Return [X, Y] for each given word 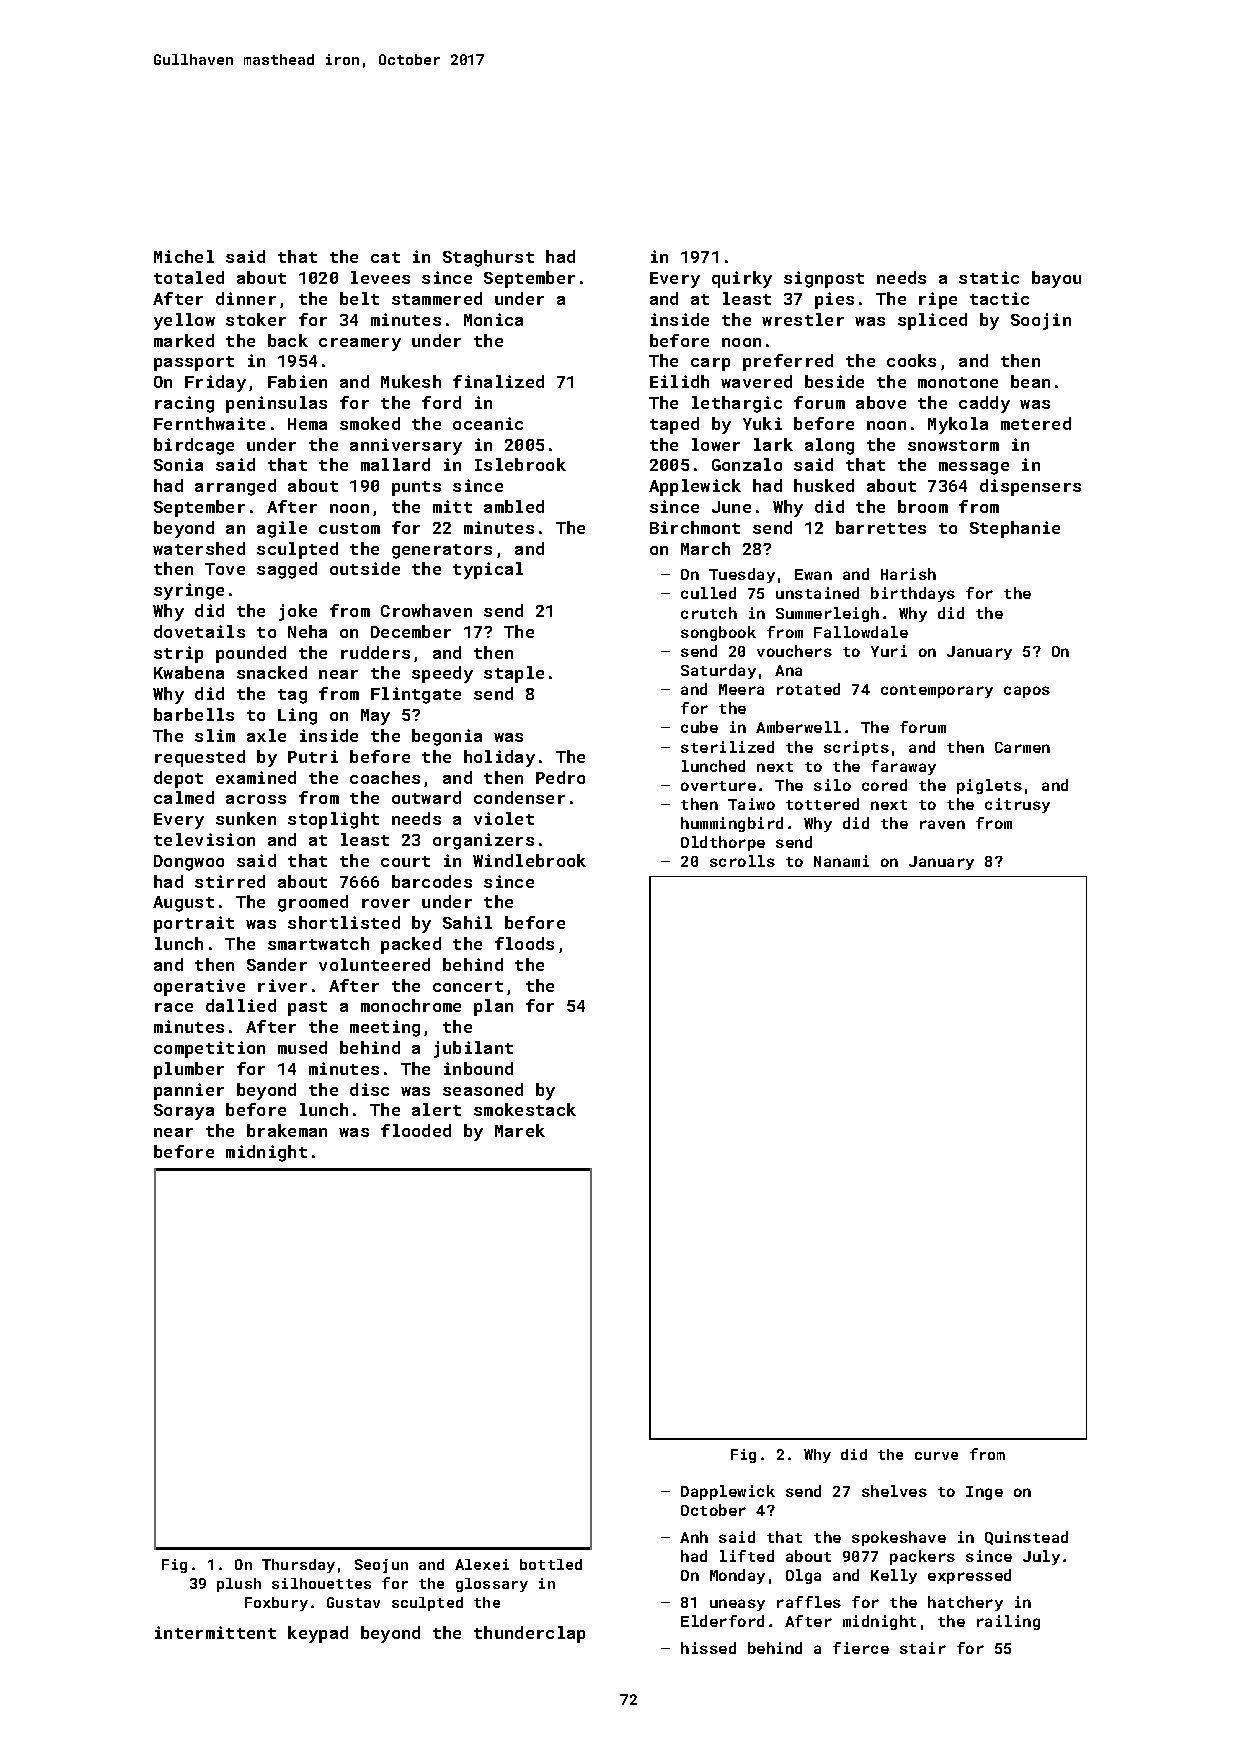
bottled [551, 1564]
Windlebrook [529, 860]
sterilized [727, 747]
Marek [520, 1130]
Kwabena [189, 672]
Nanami [841, 861]
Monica [493, 319]
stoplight [333, 820]
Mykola [958, 425]
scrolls [742, 861]
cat [385, 257]
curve [936, 1456]
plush [239, 1585]
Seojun [381, 1566]
